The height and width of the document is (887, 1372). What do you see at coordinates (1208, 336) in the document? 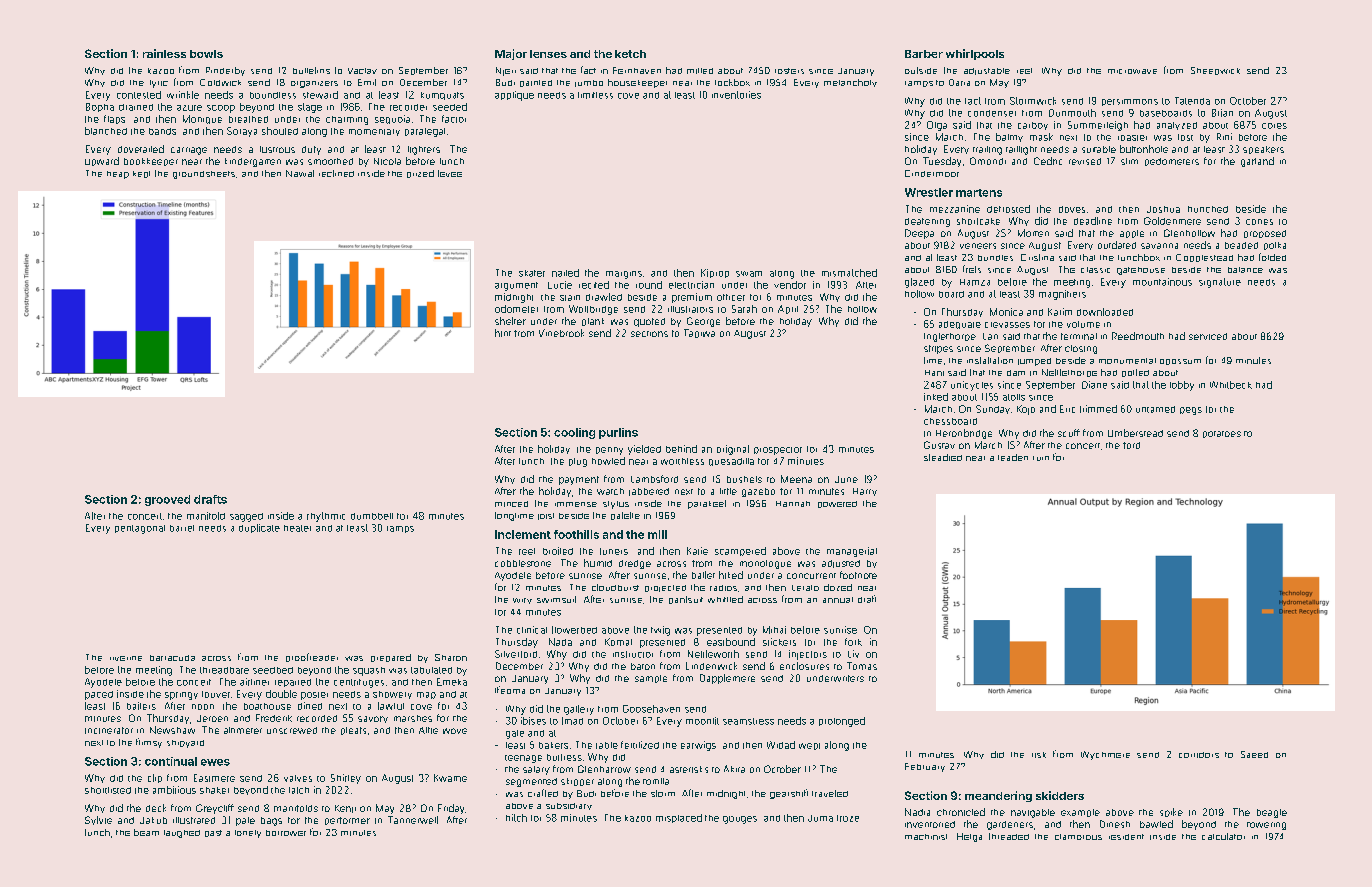
I see `serviced` at bounding box center [1208, 336].
